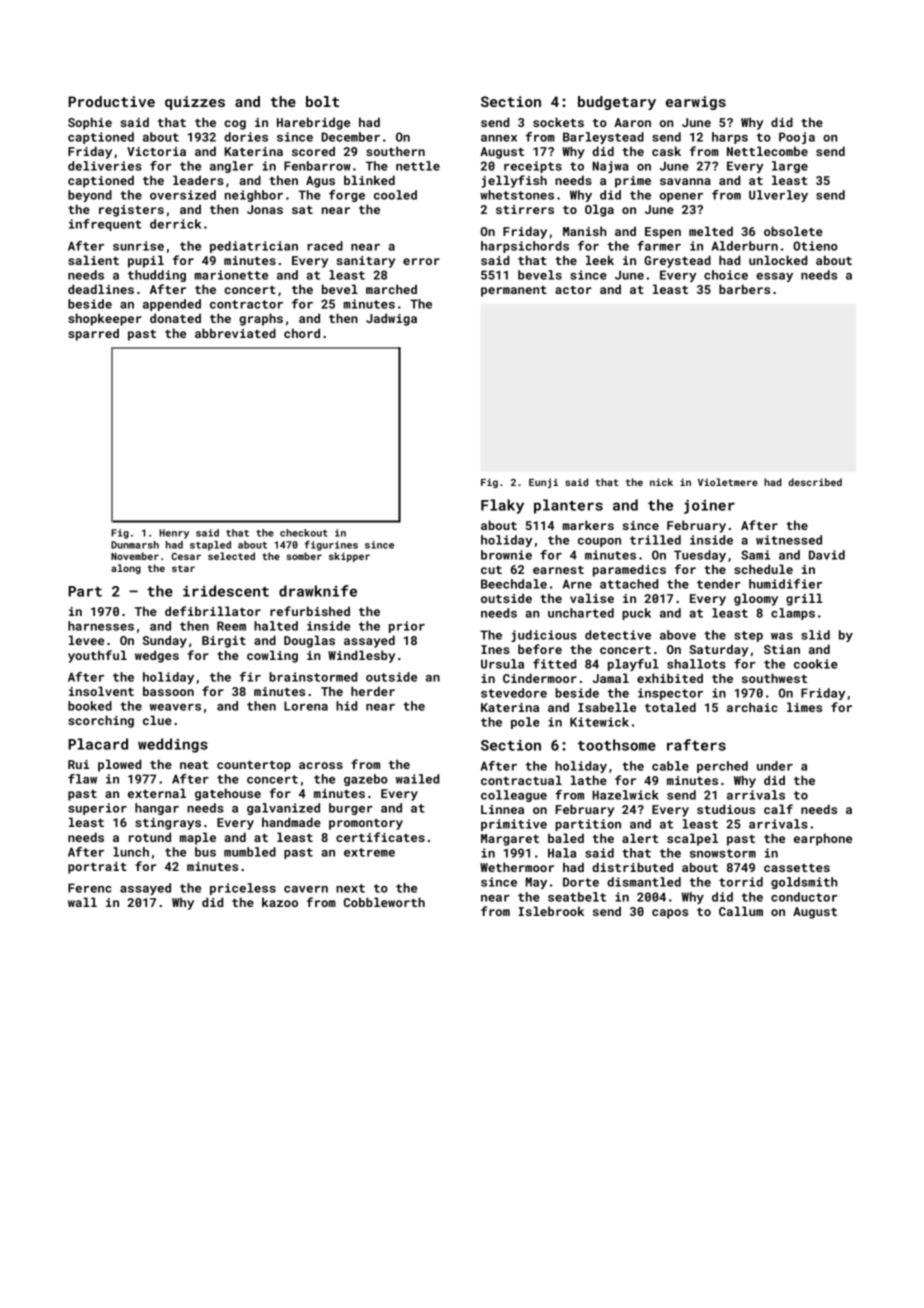 This screenshot has width=924, height=1308. I want to click on salient, so click(93, 260).
